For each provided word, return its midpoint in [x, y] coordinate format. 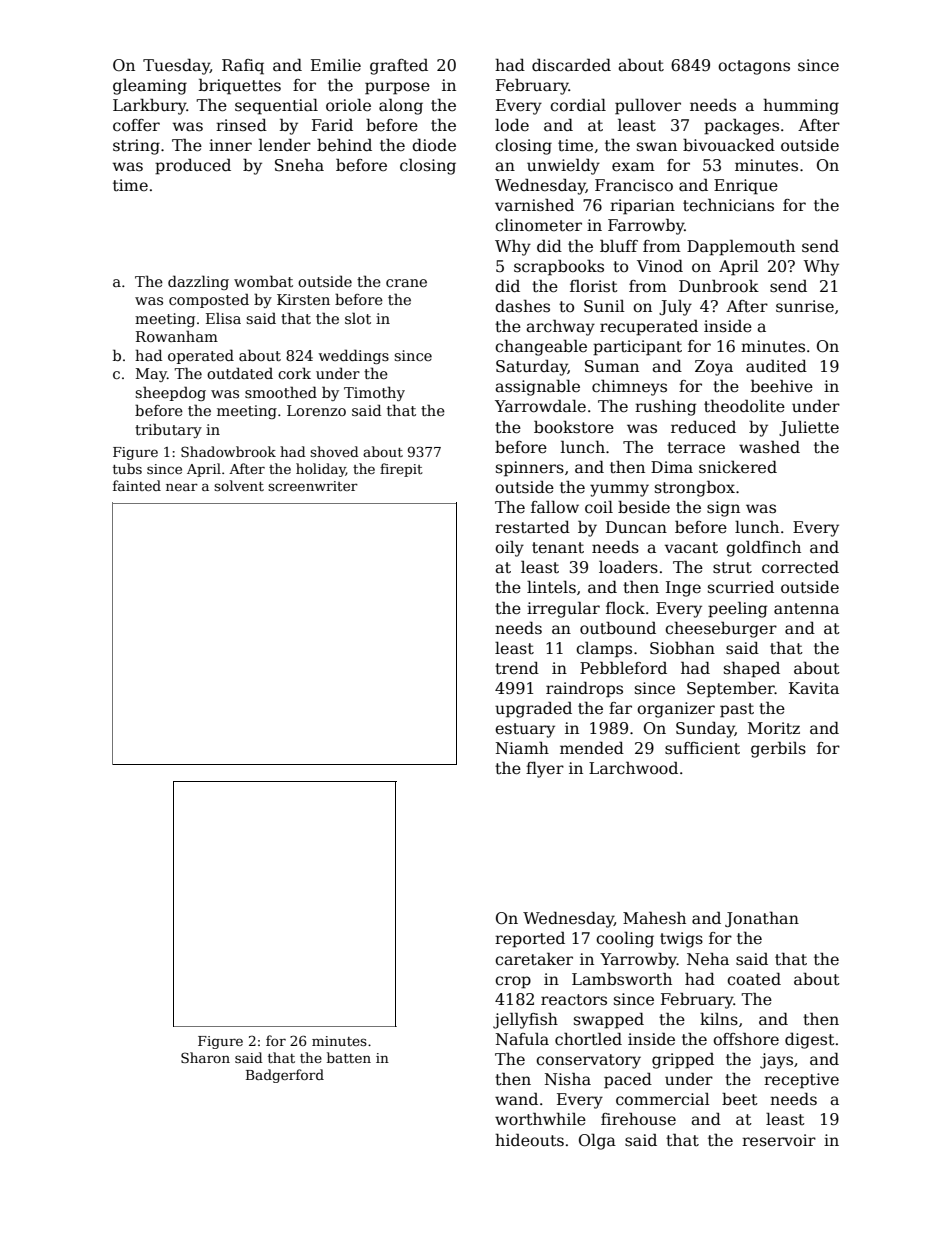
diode [434, 145]
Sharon [205, 1057]
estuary [525, 730]
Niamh [522, 747]
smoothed [281, 392]
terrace [696, 447]
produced [193, 166]
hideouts [529, 1140]
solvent [239, 485]
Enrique [746, 187]
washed [769, 447]
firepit [401, 470]
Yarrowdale [540, 405]
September [731, 689]
